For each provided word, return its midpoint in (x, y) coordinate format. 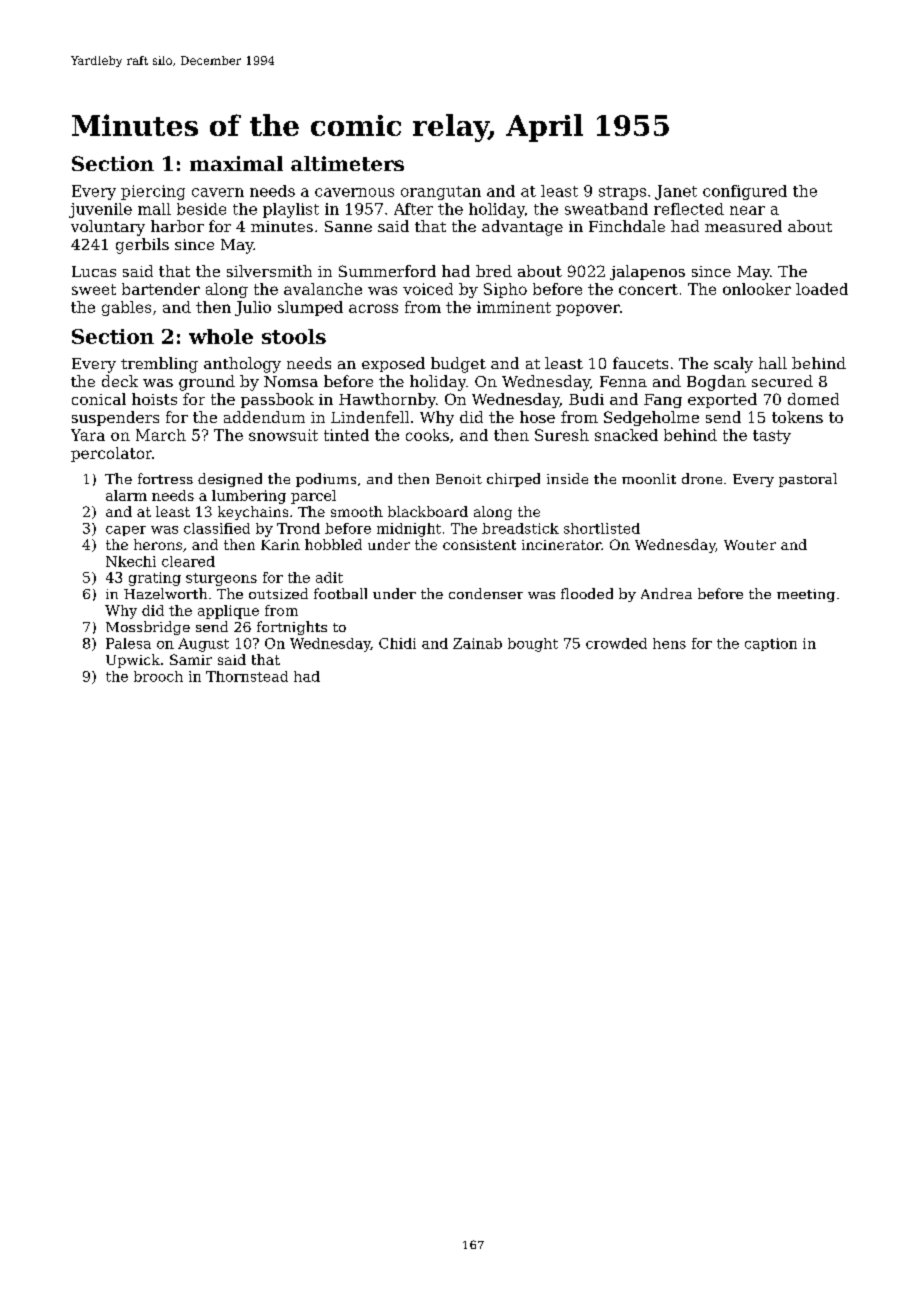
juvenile (100, 210)
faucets (640, 363)
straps (622, 193)
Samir (191, 659)
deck (120, 381)
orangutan (441, 193)
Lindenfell (370, 417)
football (340, 593)
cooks (427, 435)
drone (702, 478)
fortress (165, 478)
